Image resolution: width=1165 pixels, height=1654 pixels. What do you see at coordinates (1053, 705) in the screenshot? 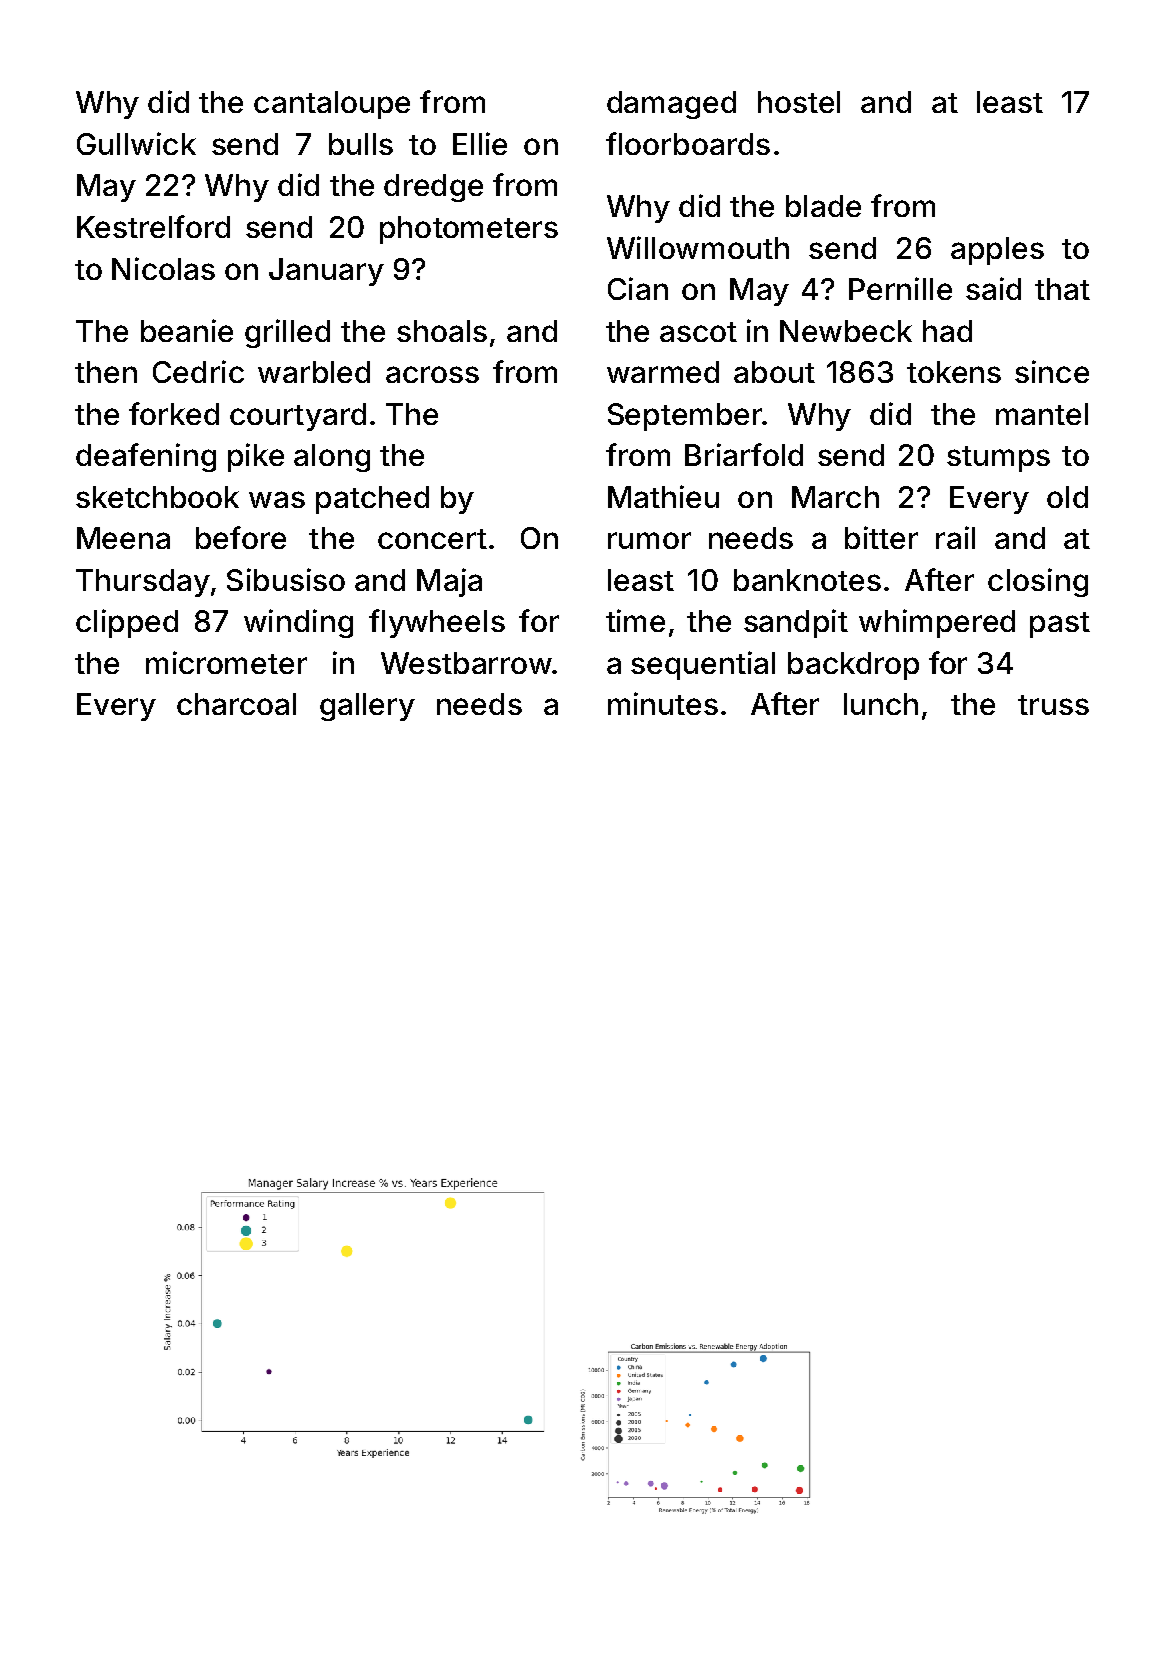
I see `truss` at bounding box center [1053, 705].
